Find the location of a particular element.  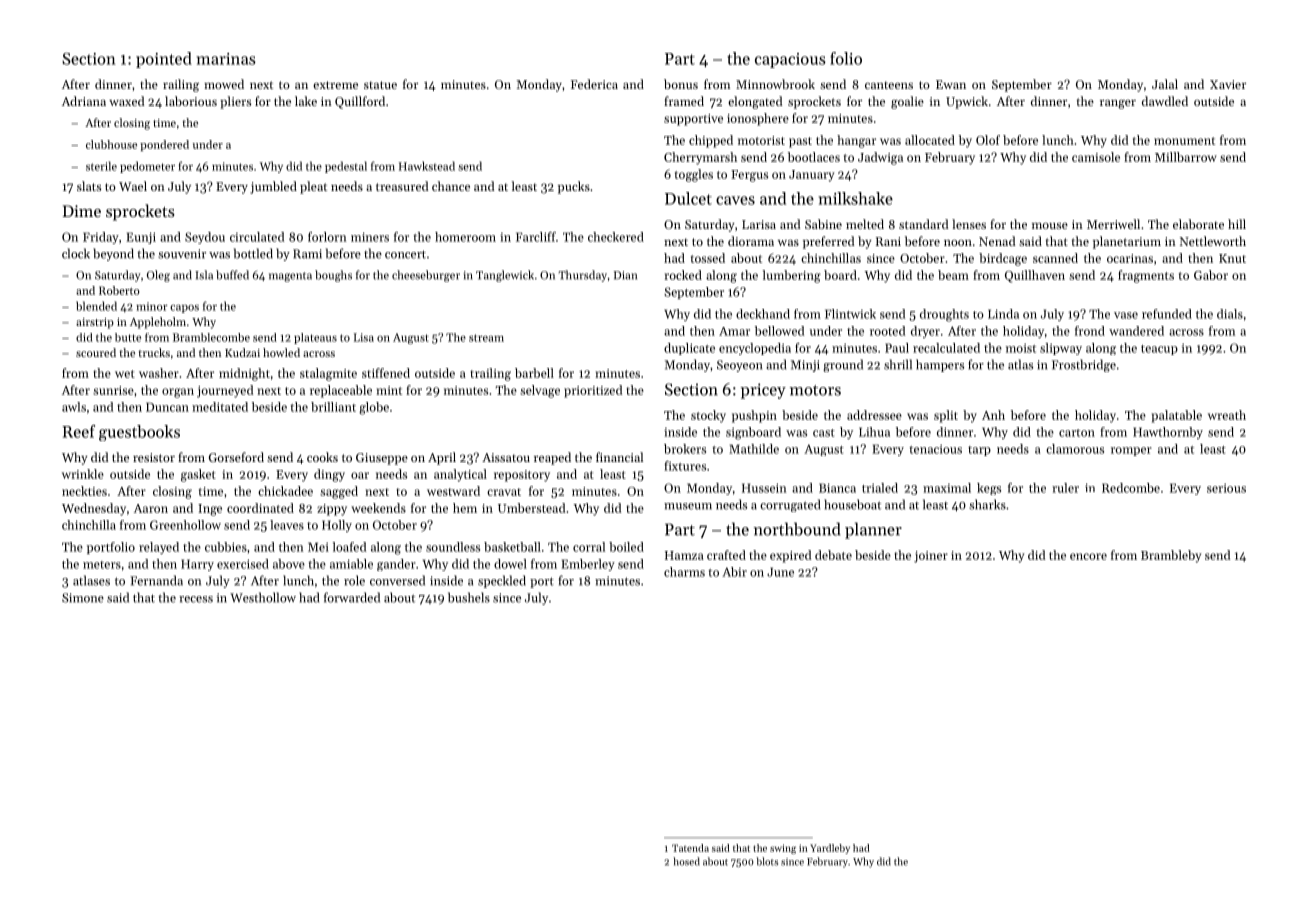

Xavier is located at coordinates (1228, 84).
